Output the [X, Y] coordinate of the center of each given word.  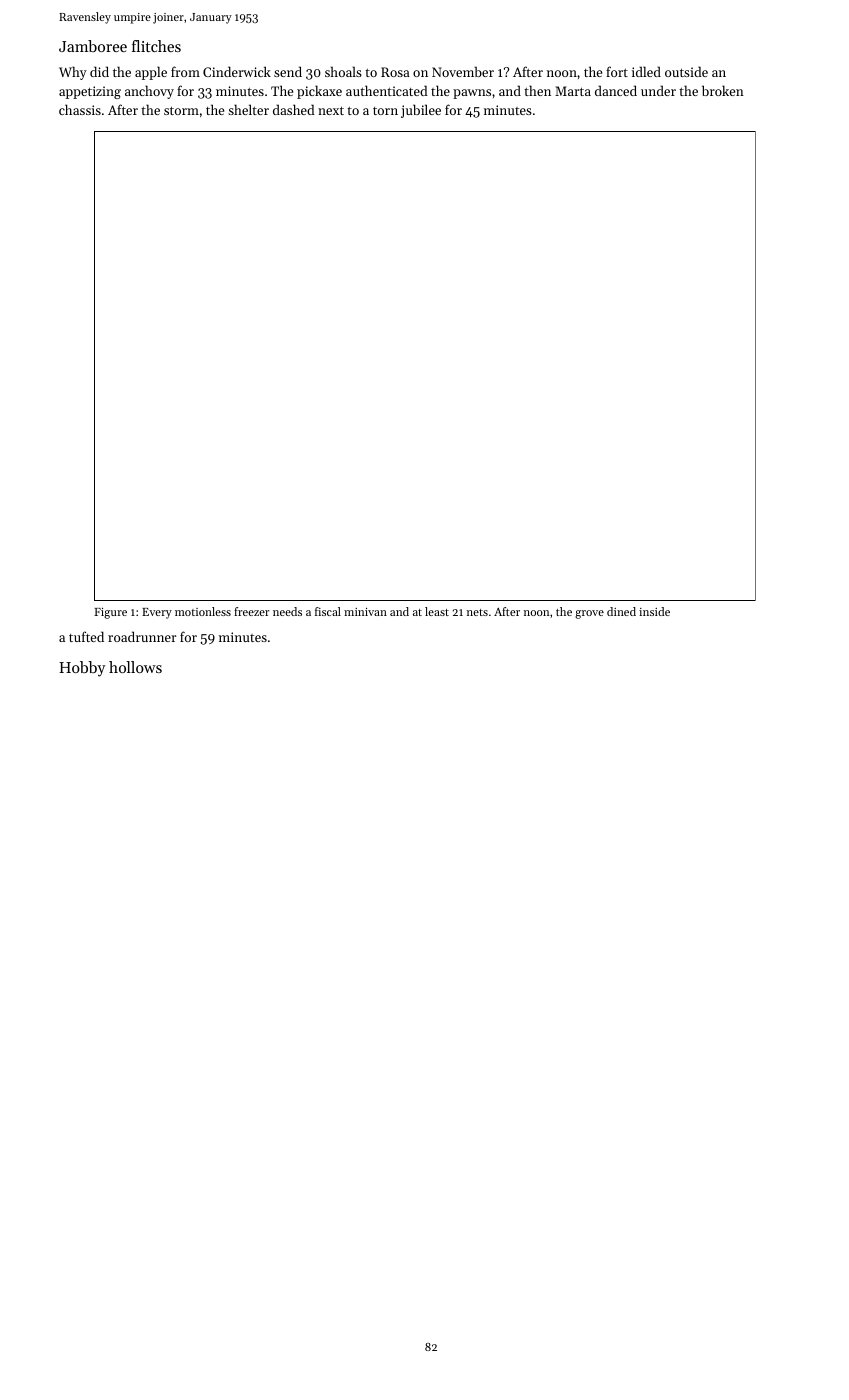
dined [621, 611]
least [437, 611]
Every [157, 613]
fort [617, 71]
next [331, 110]
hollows [135, 667]
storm [181, 110]
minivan [365, 612]
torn [385, 111]
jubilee [421, 111]
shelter [248, 109]
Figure [110, 613]
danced [616, 90]
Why [73, 73]
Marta [573, 91]
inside [654, 611]
